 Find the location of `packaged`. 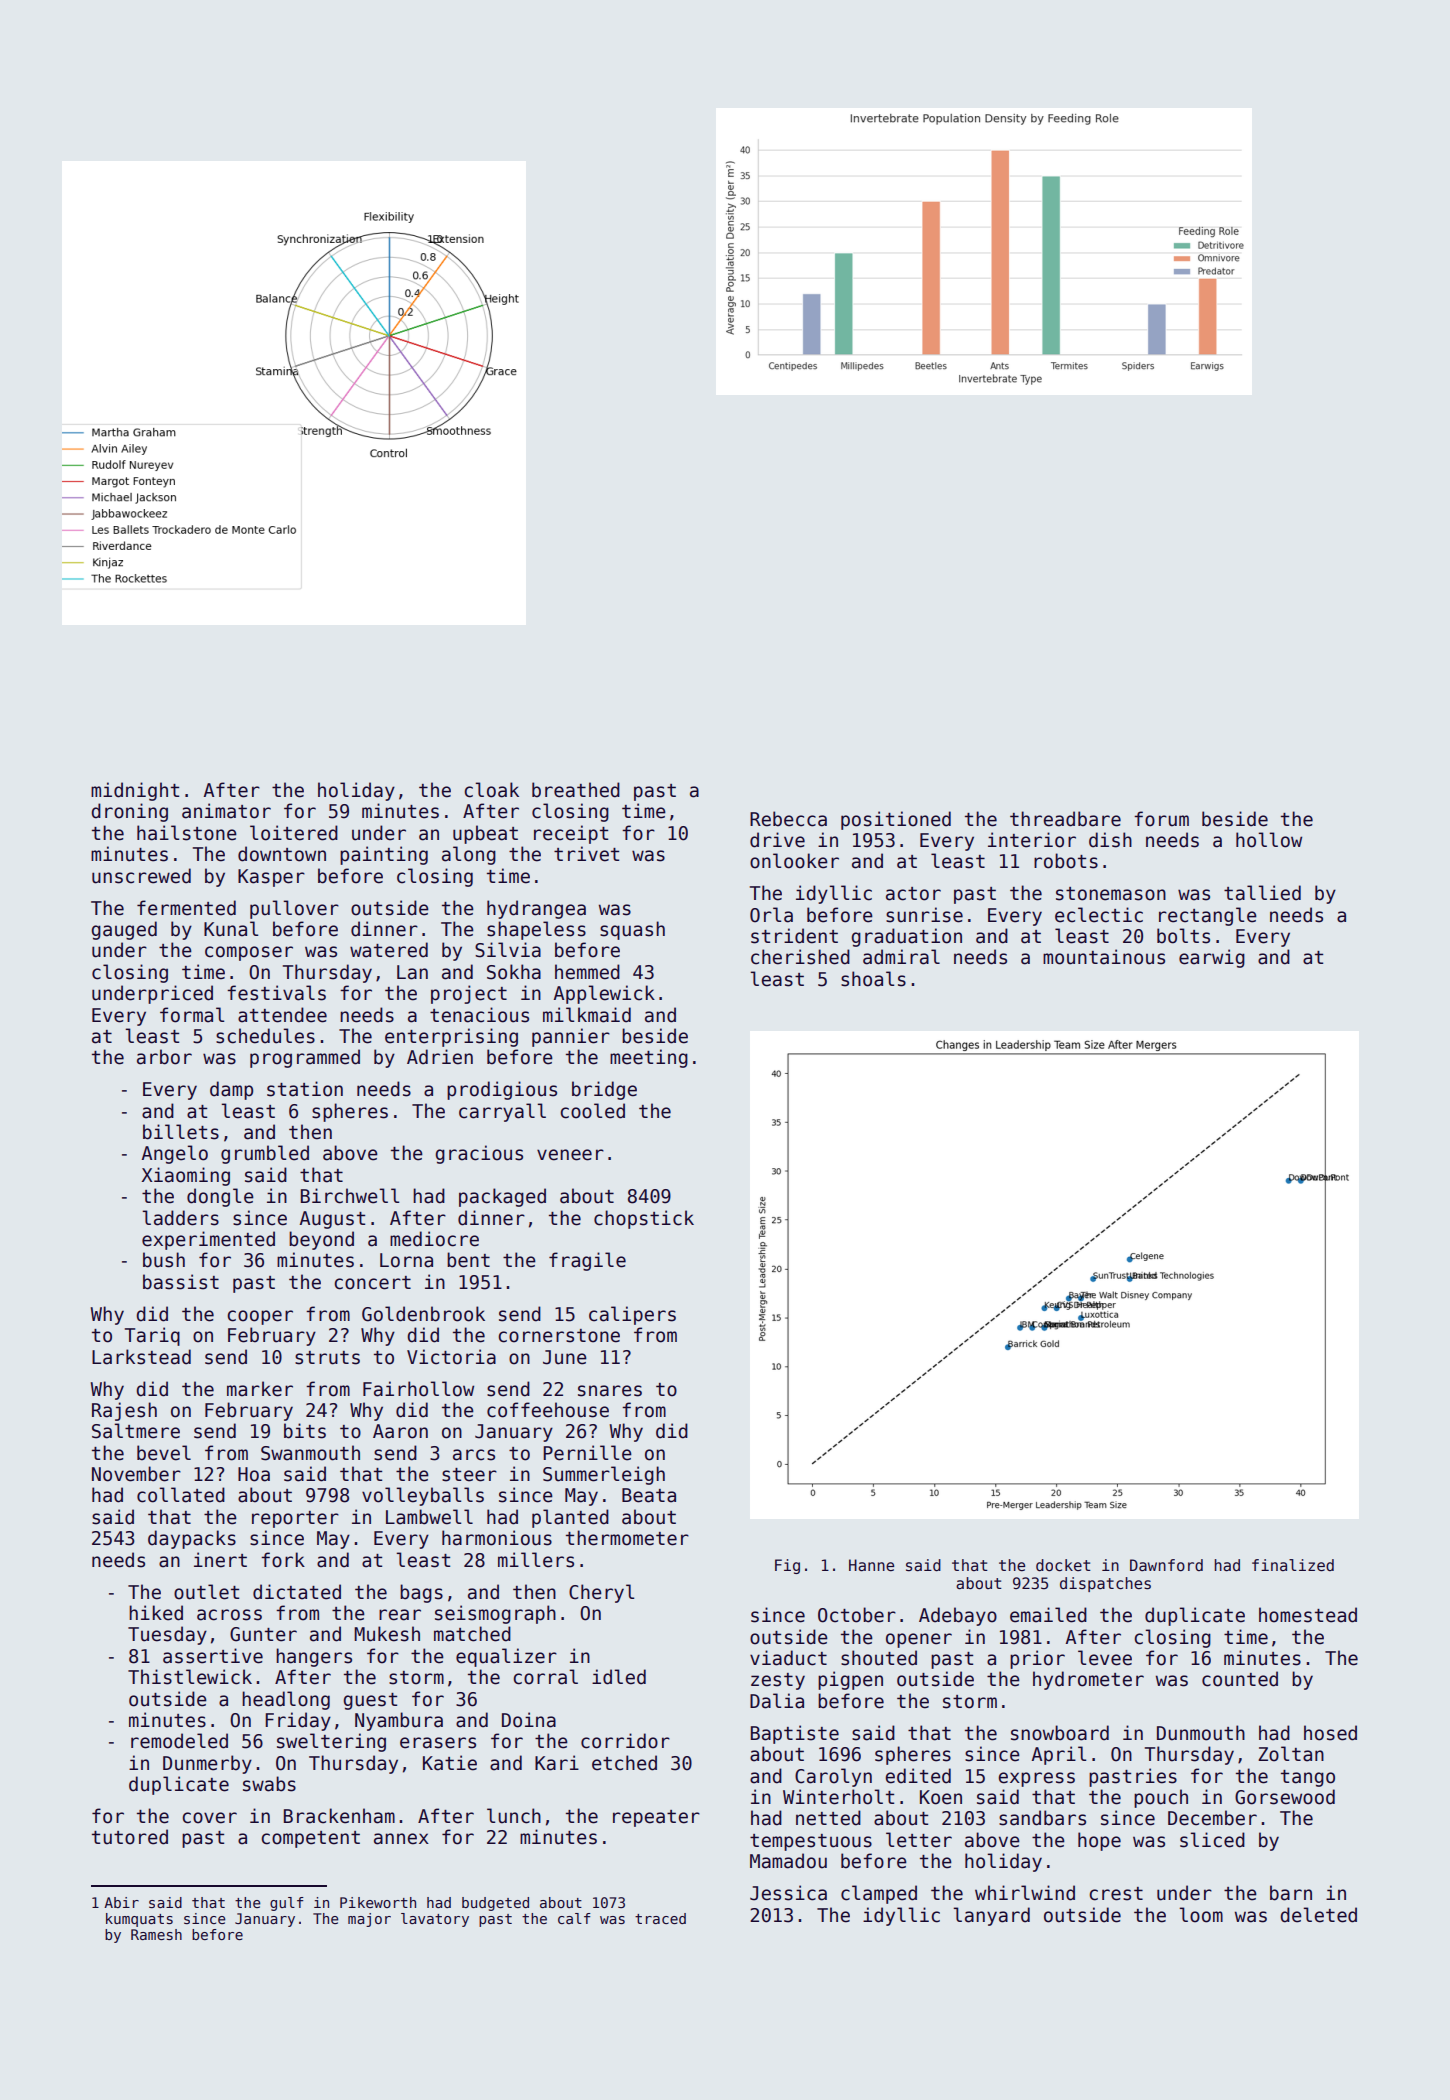

packaged is located at coordinates (502, 1197).
